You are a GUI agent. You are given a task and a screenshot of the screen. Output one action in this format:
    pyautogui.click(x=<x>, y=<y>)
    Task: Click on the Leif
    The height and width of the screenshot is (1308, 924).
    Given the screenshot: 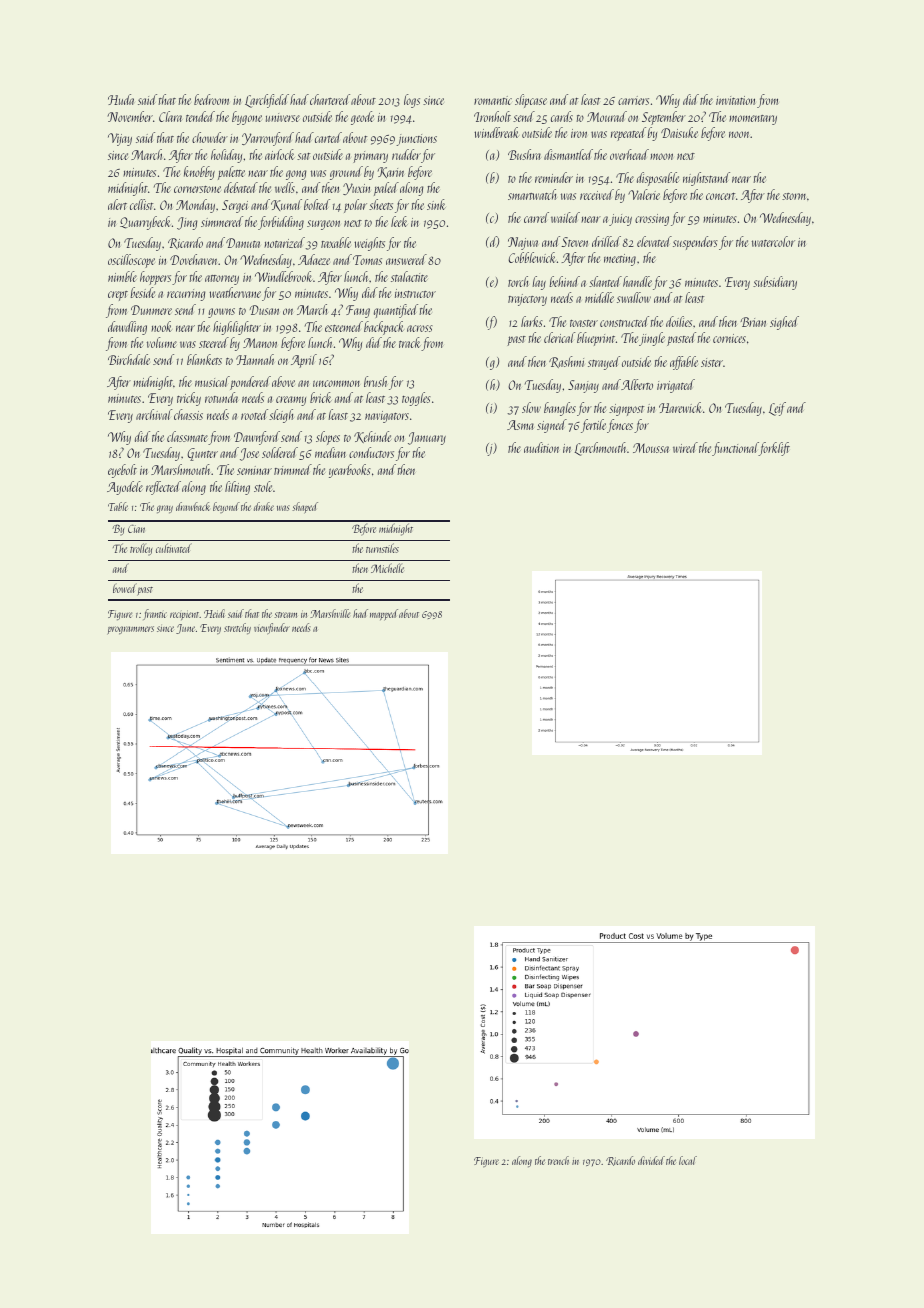 What is the action you would take?
    pyautogui.click(x=777, y=409)
